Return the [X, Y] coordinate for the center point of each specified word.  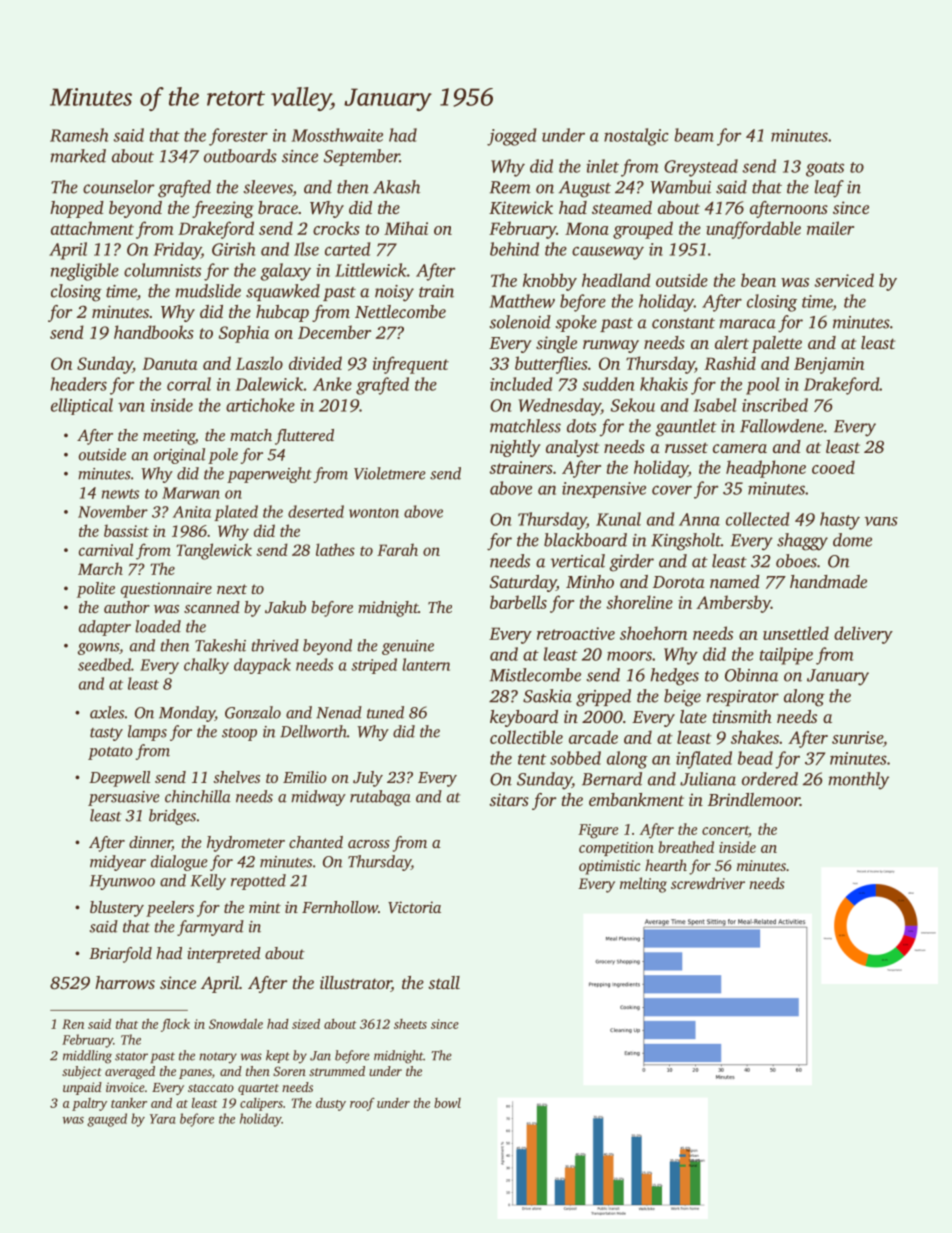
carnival [106, 549]
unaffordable [753, 230]
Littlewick [371, 270]
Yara [163, 1119]
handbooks [154, 332]
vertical [578, 561]
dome [852, 540]
